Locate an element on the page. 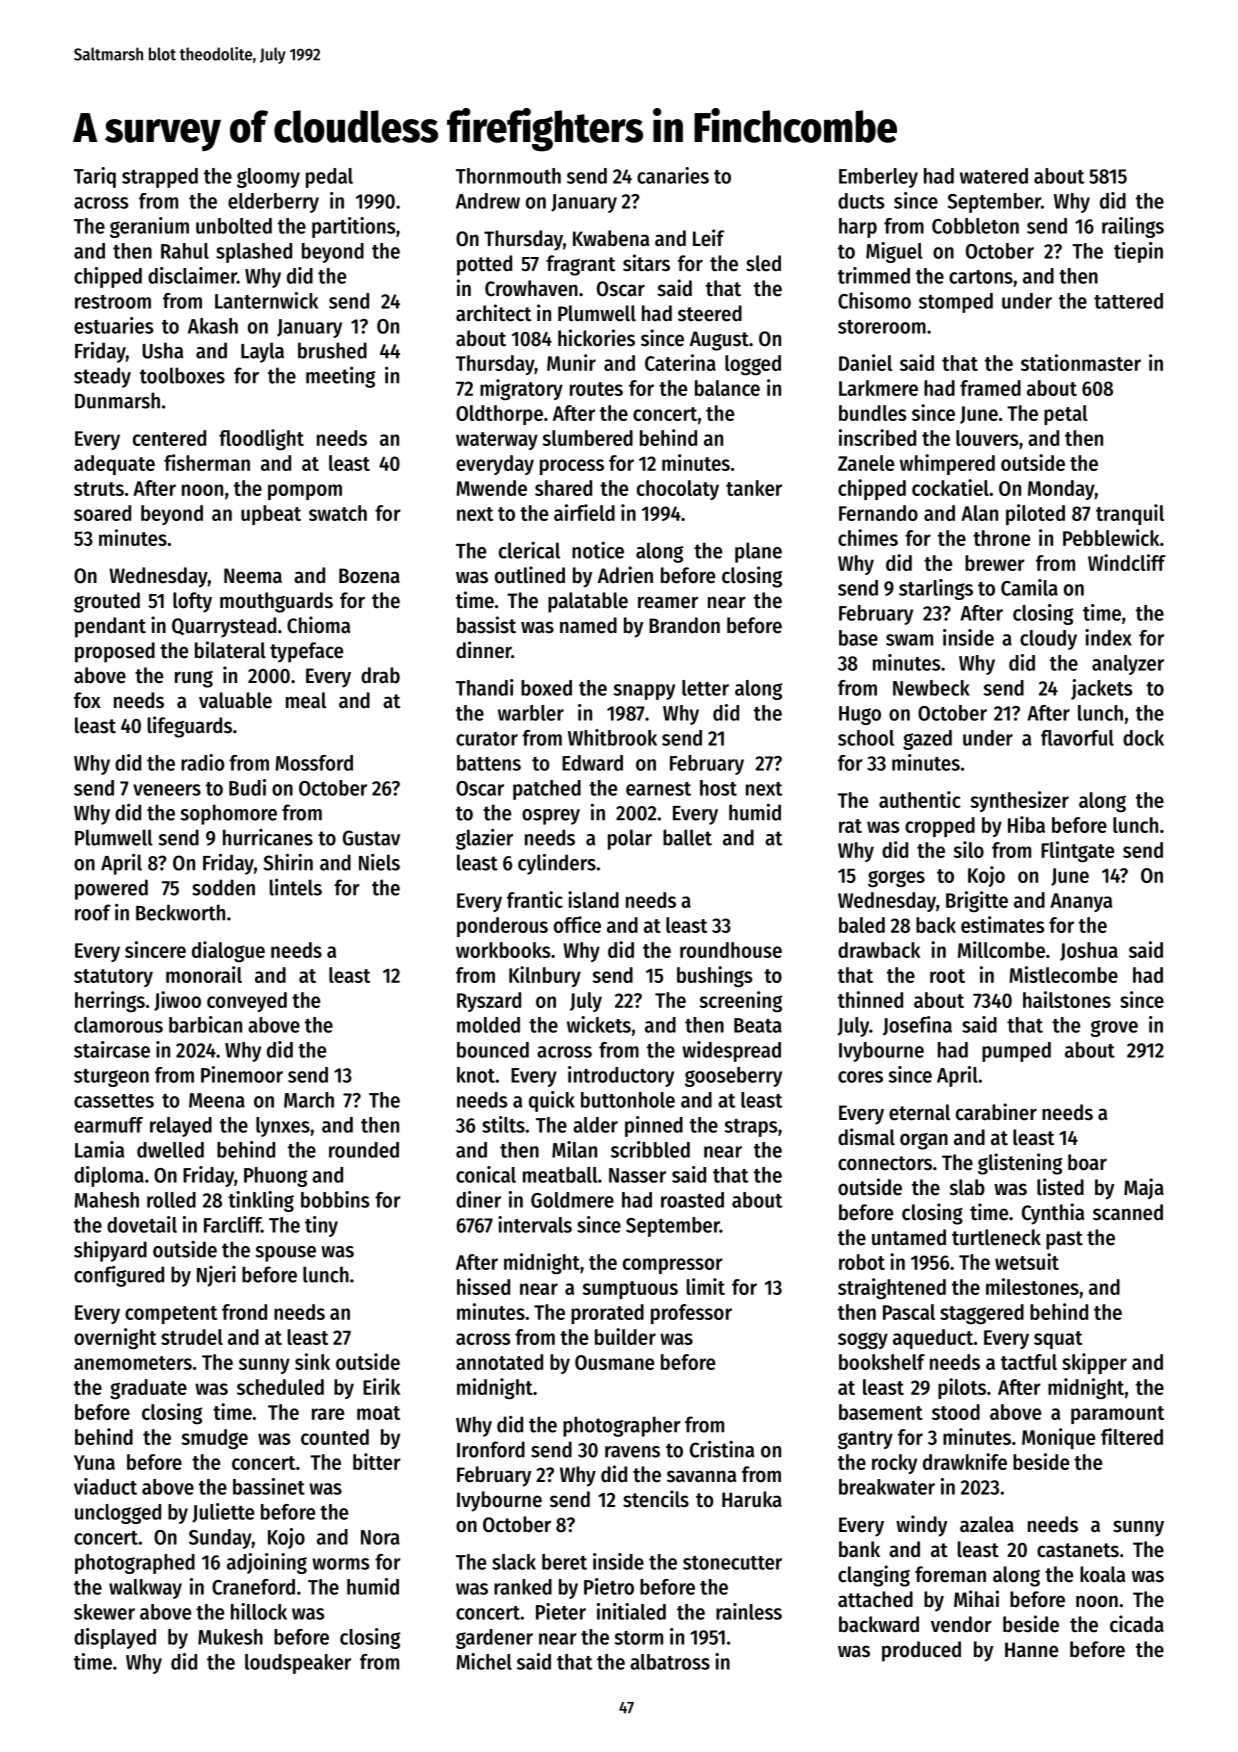  Usha is located at coordinates (162, 350).
